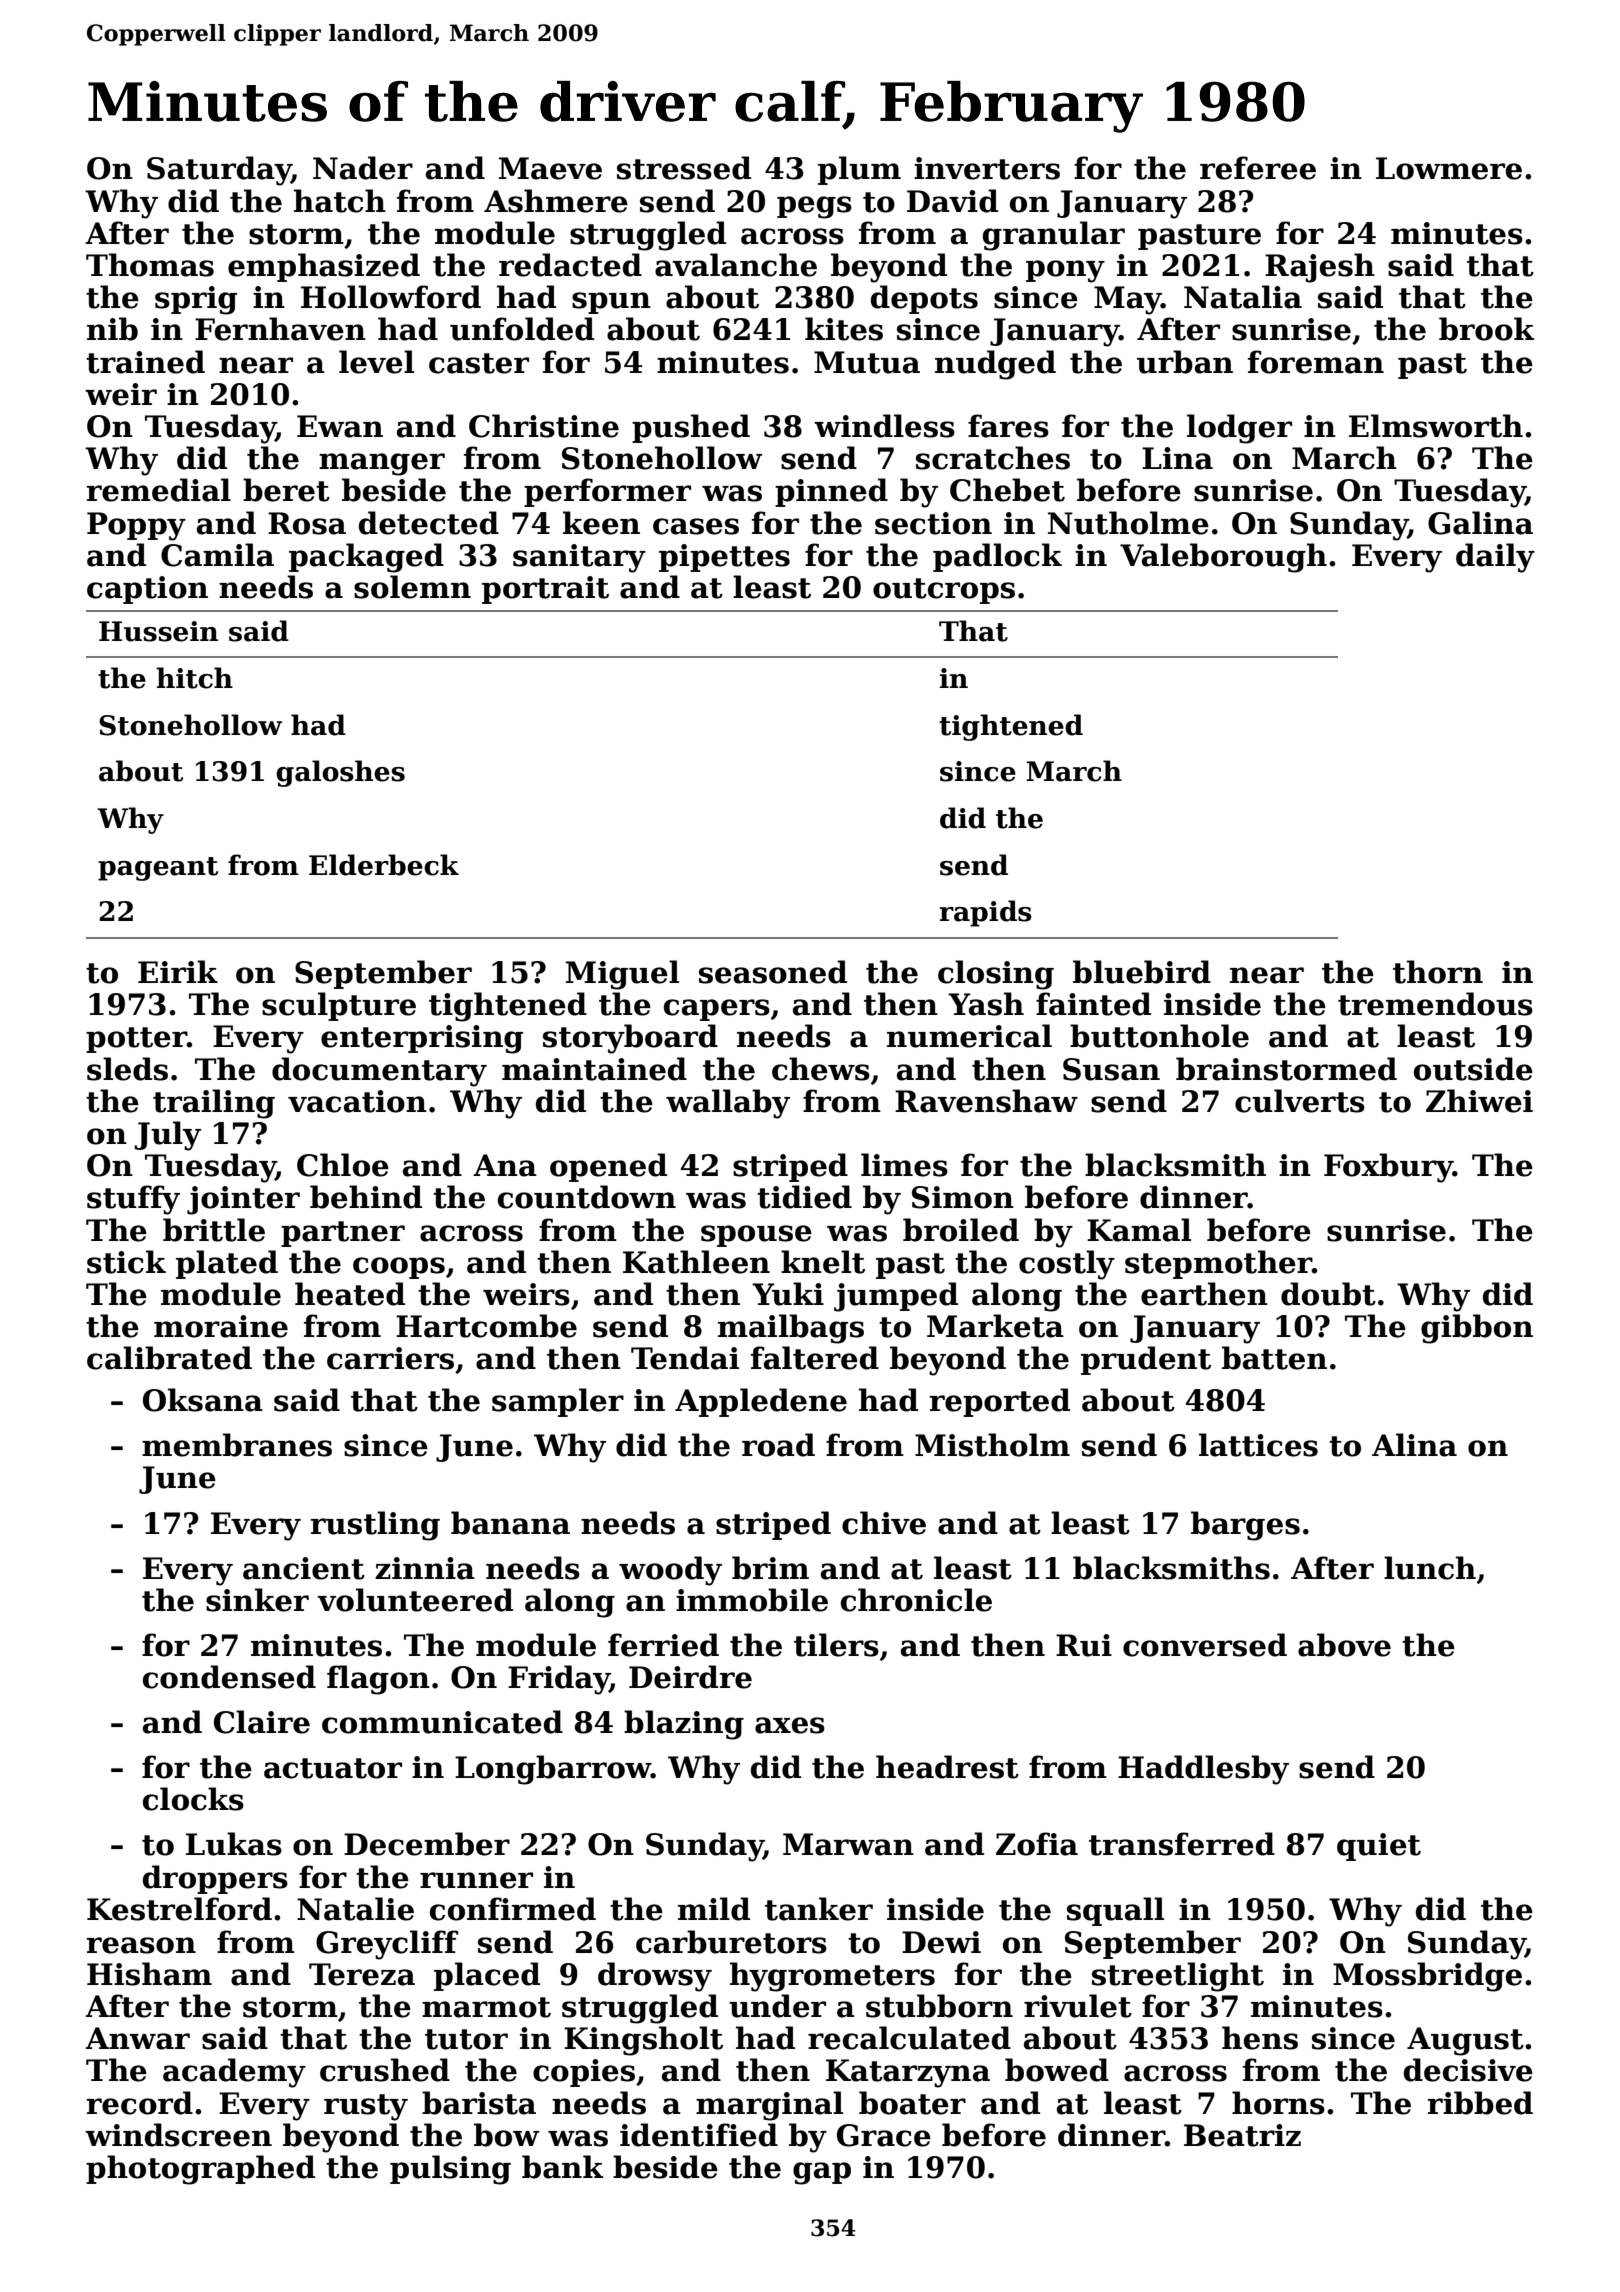 The width and height of the page is (1620, 2292). What do you see at coordinates (630, 1039) in the page?
I see `storyboard` at bounding box center [630, 1039].
